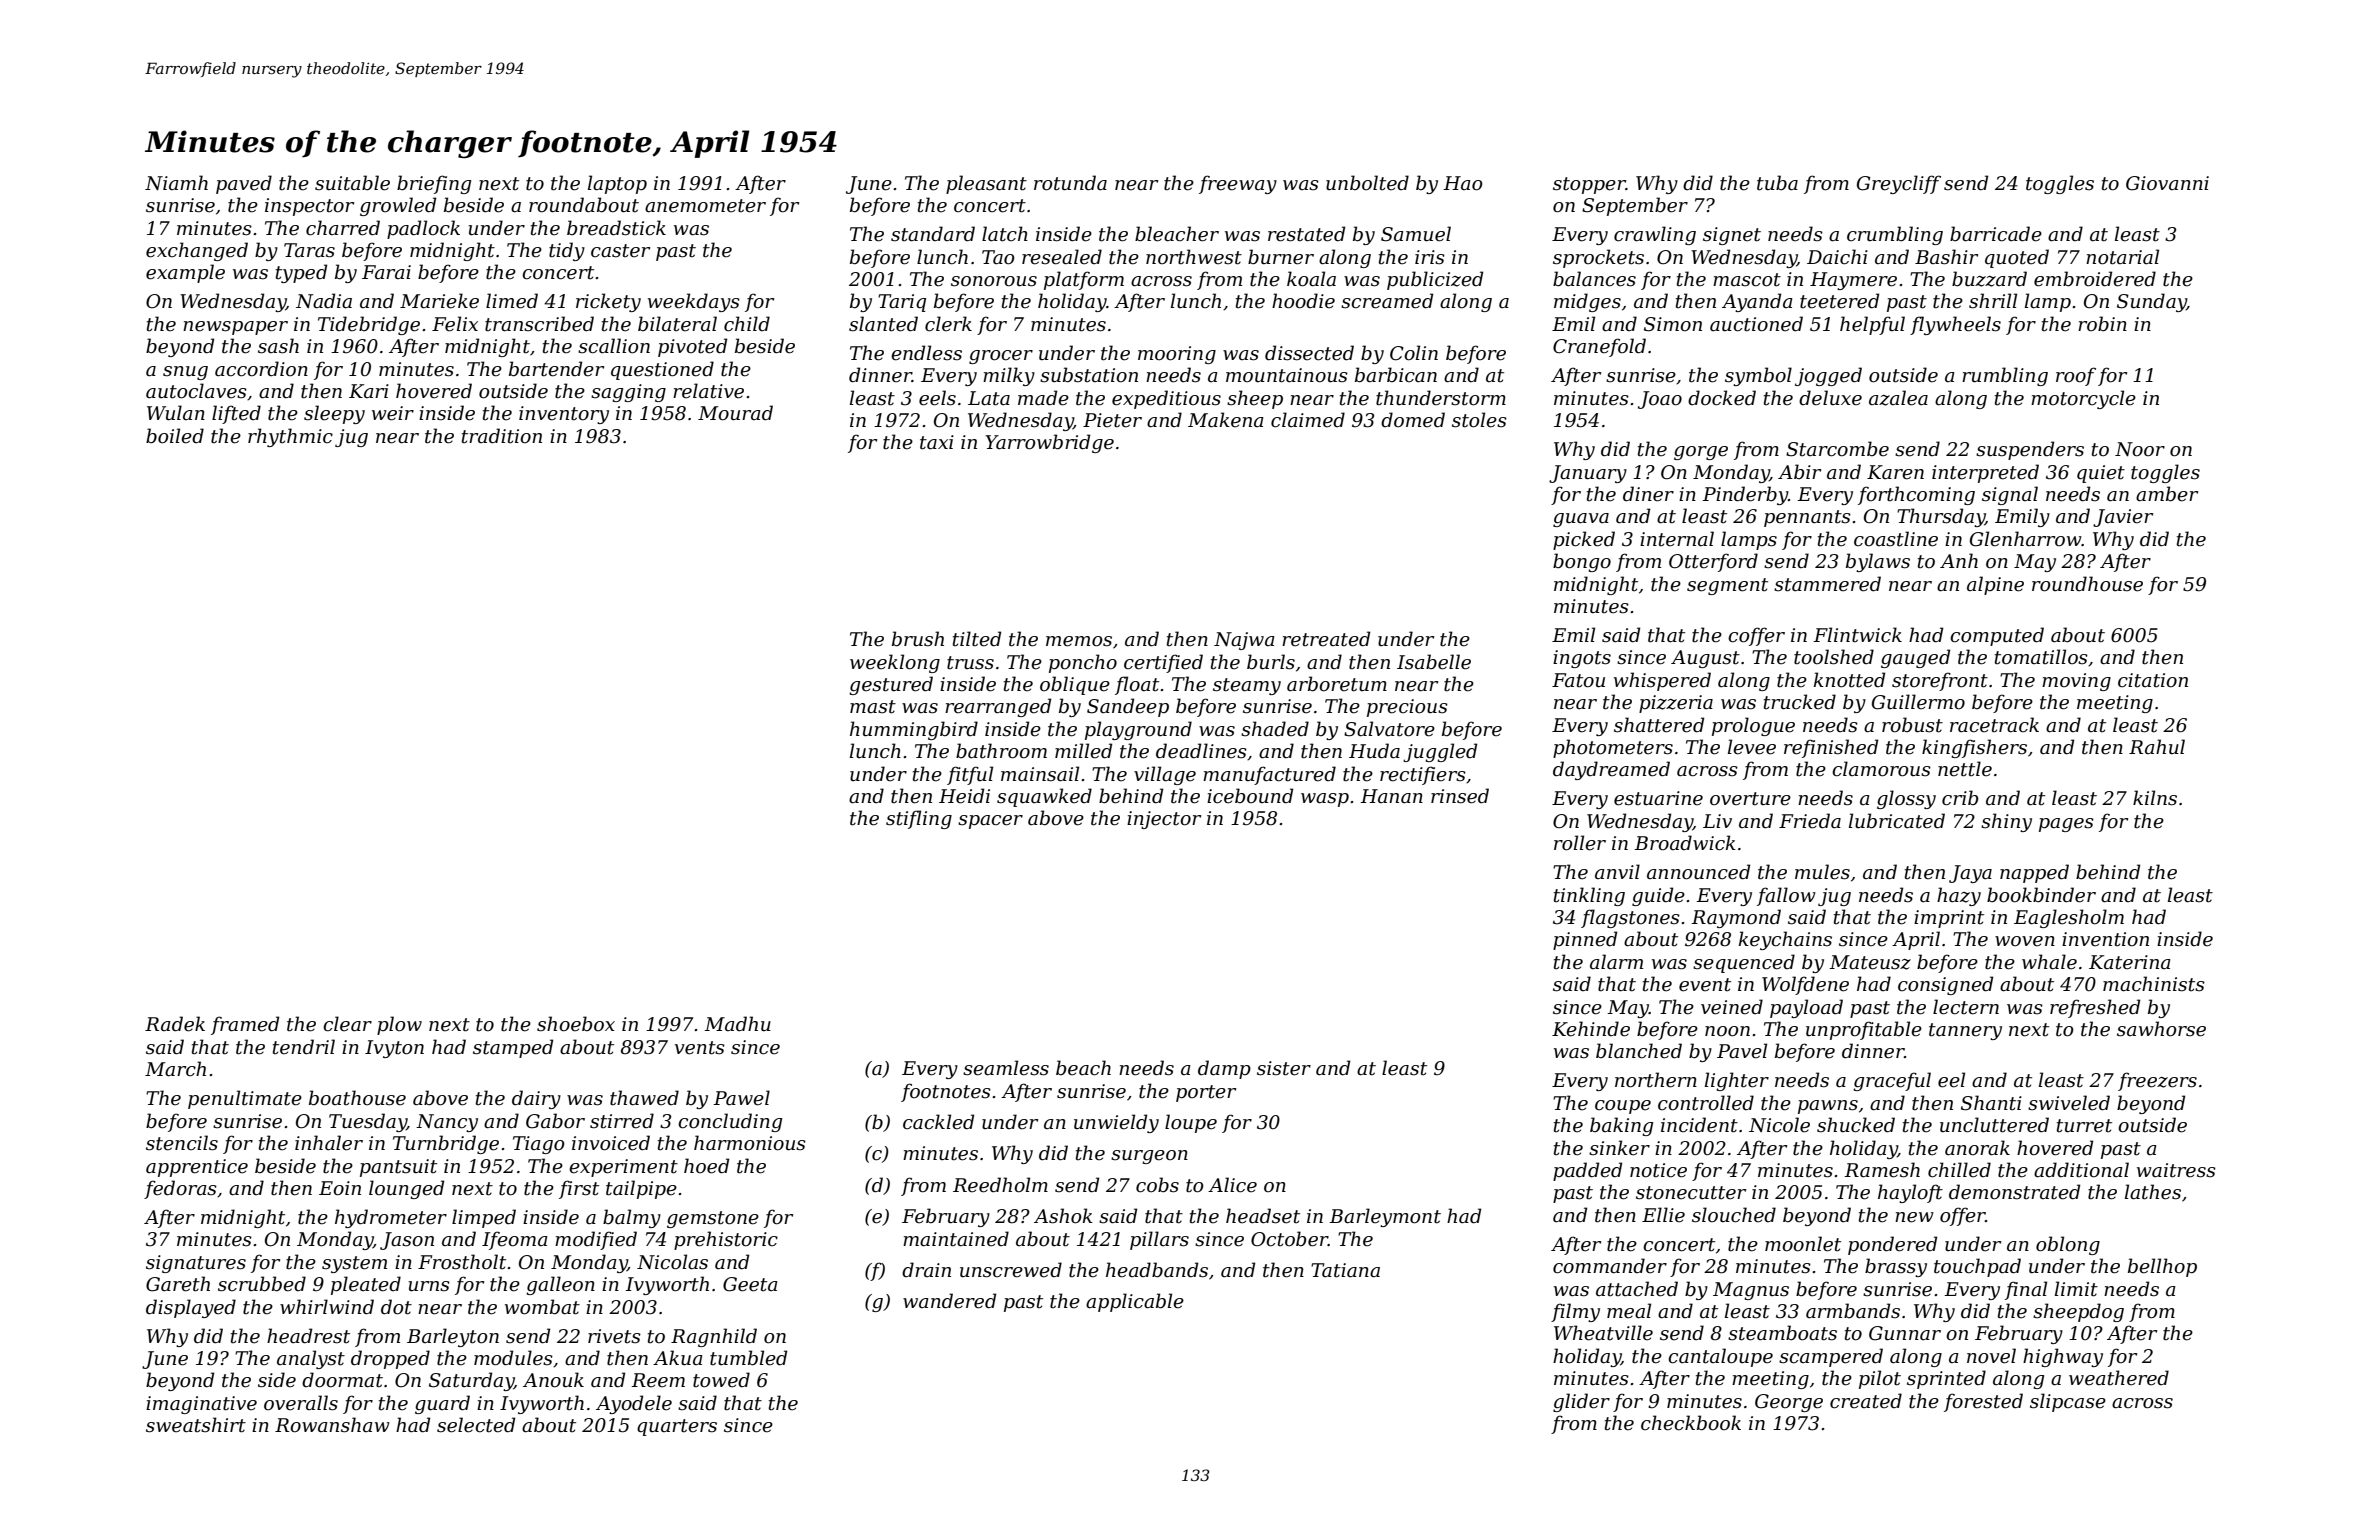 The image size is (2362, 1528). What do you see at coordinates (1367, 183) in the screenshot?
I see `unbolted` at bounding box center [1367, 183].
